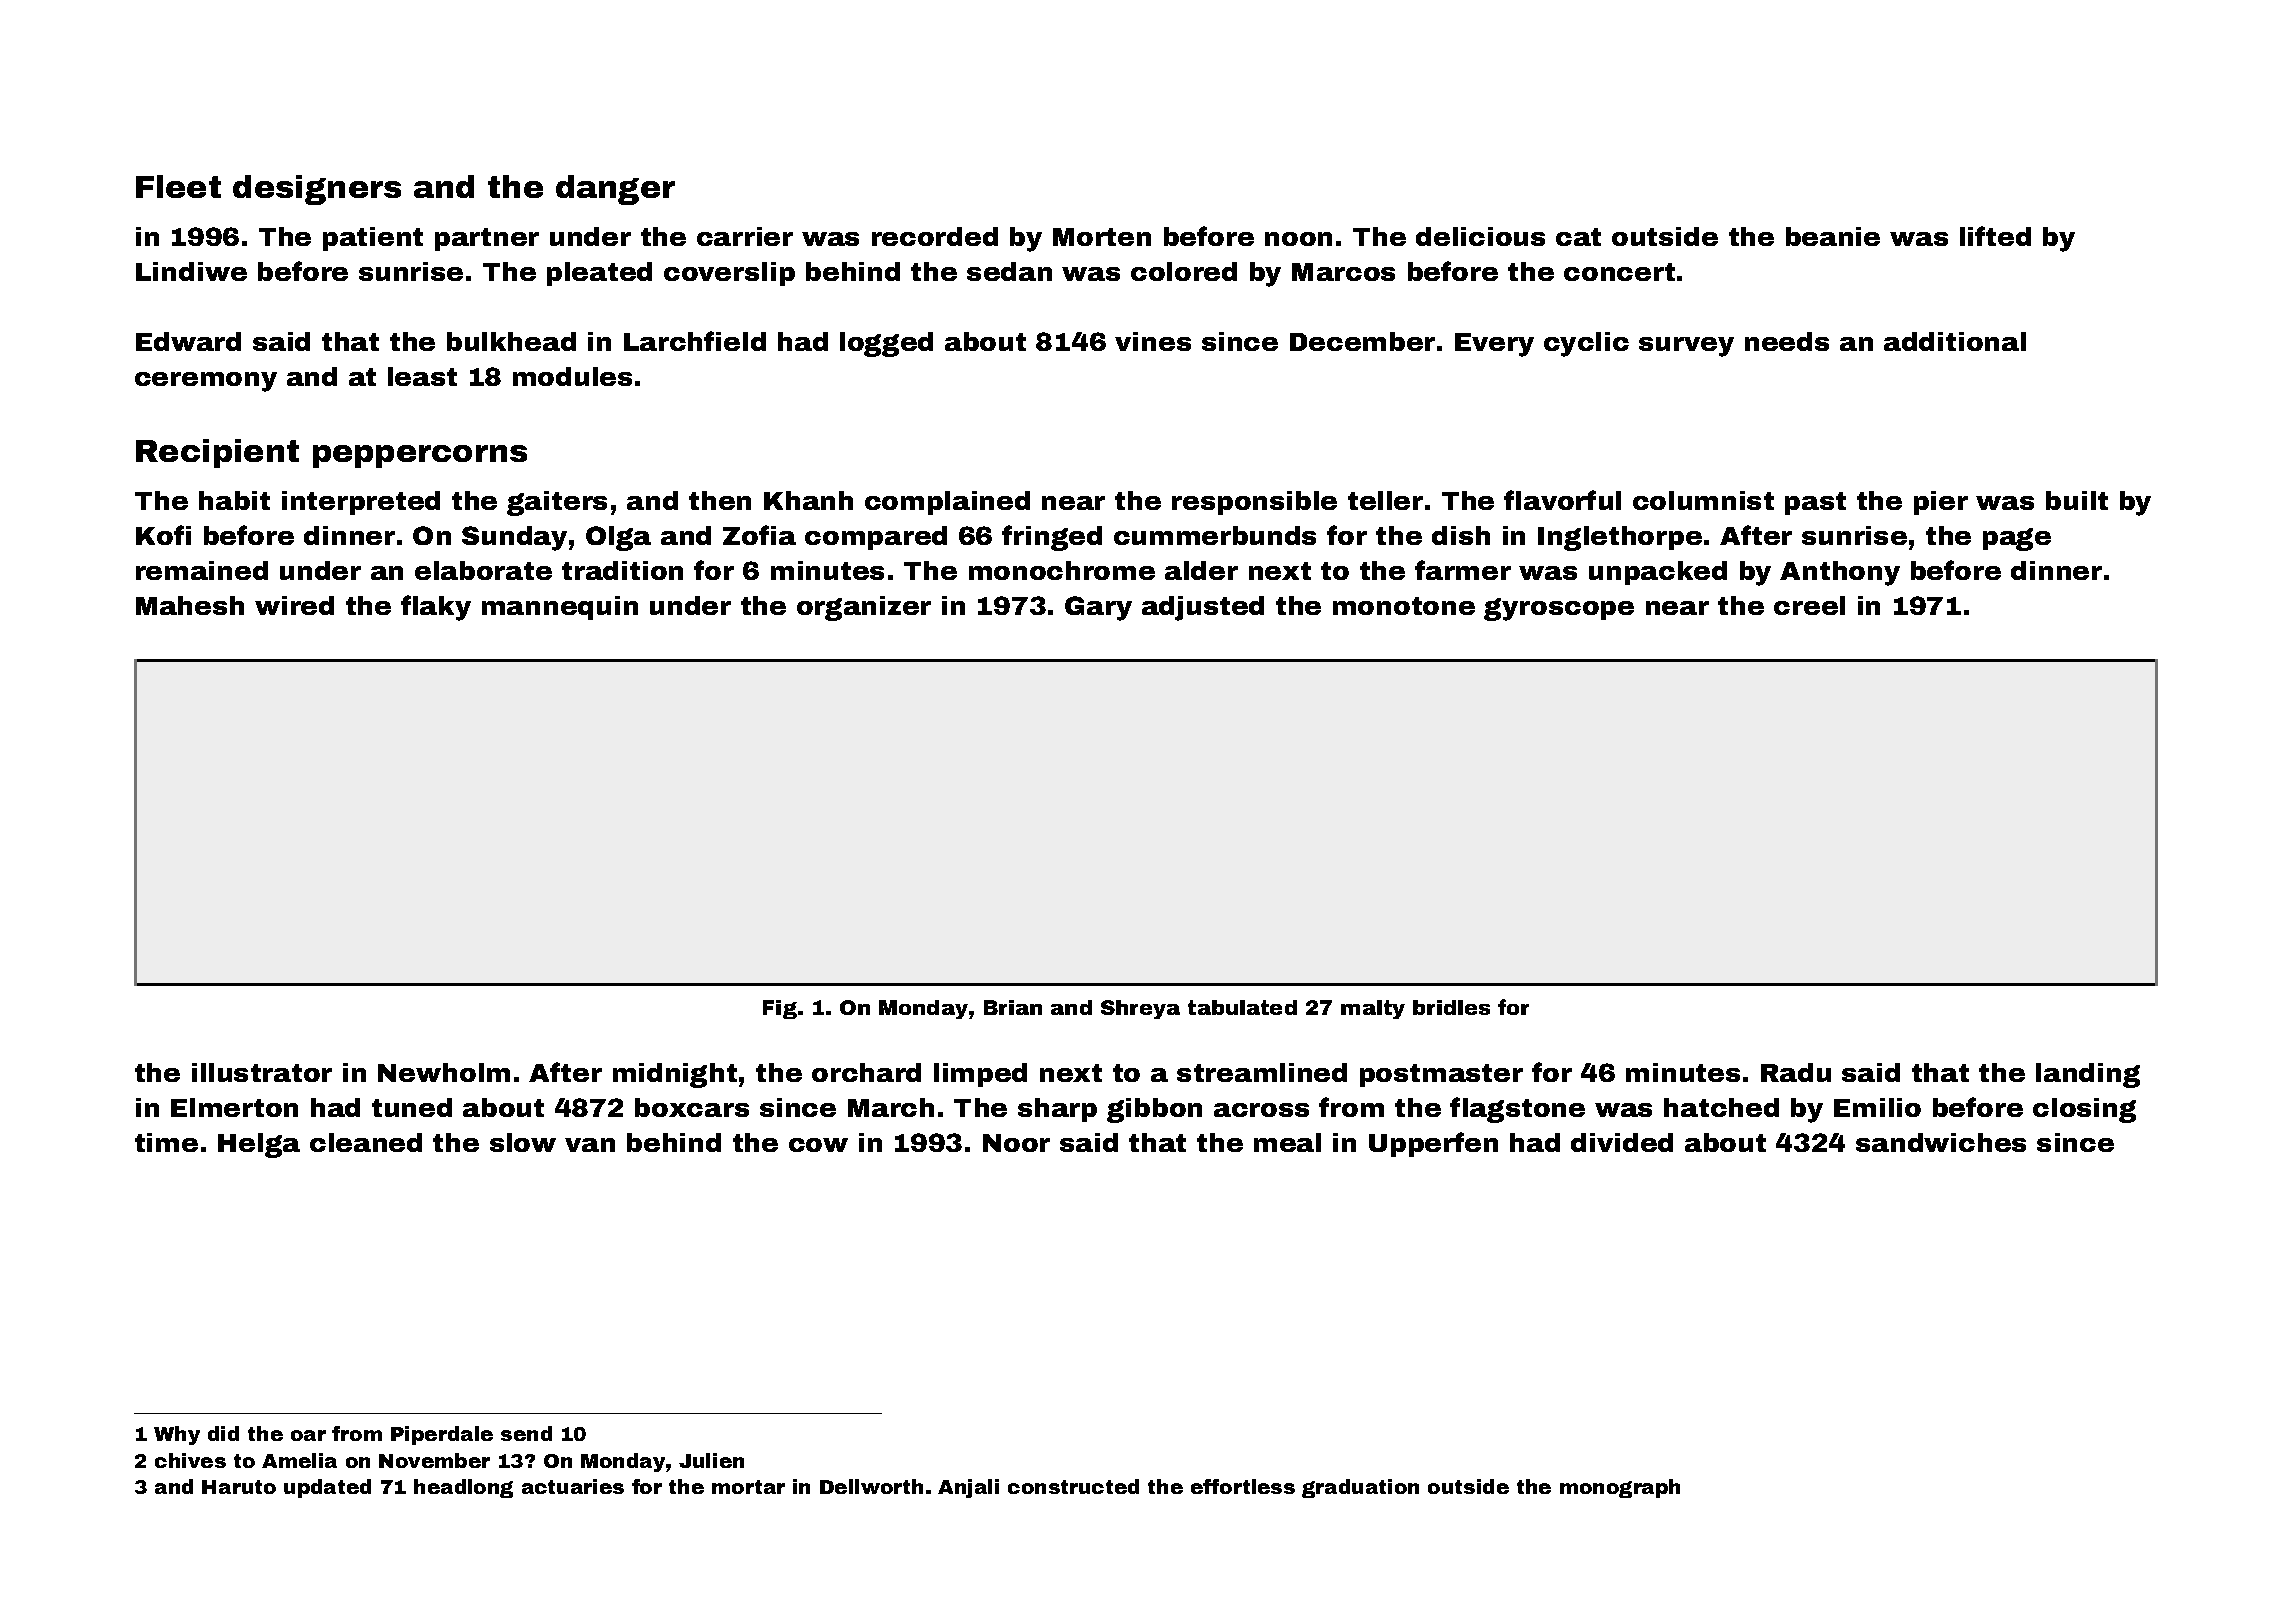  What do you see at coordinates (1620, 1488) in the image?
I see `monograph` at bounding box center [1620, 1488].
